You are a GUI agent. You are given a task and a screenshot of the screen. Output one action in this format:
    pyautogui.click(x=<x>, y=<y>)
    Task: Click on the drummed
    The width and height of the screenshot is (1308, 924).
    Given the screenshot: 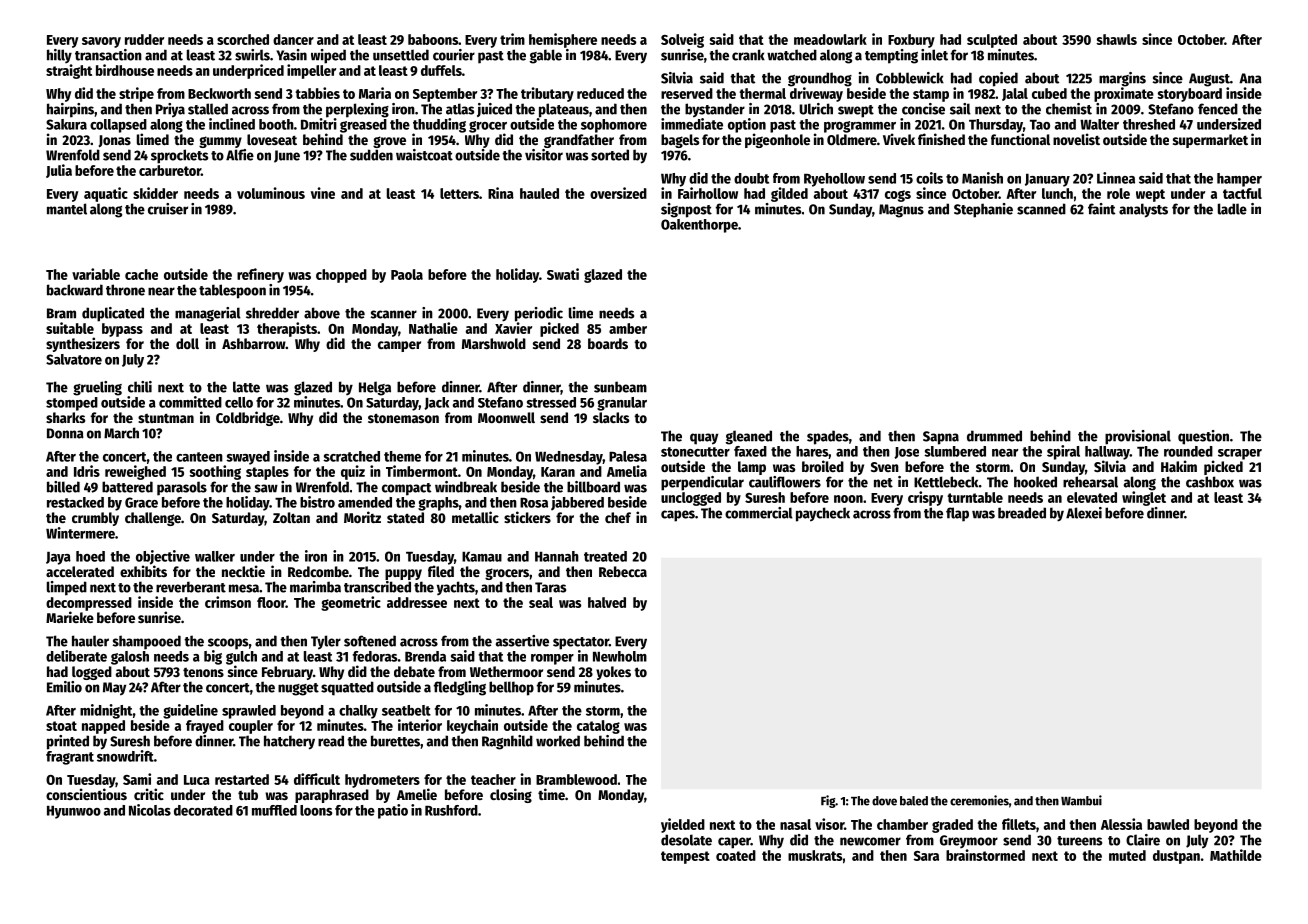 What is the action you would take?
    pyautogui.click(x=994, y=436)
